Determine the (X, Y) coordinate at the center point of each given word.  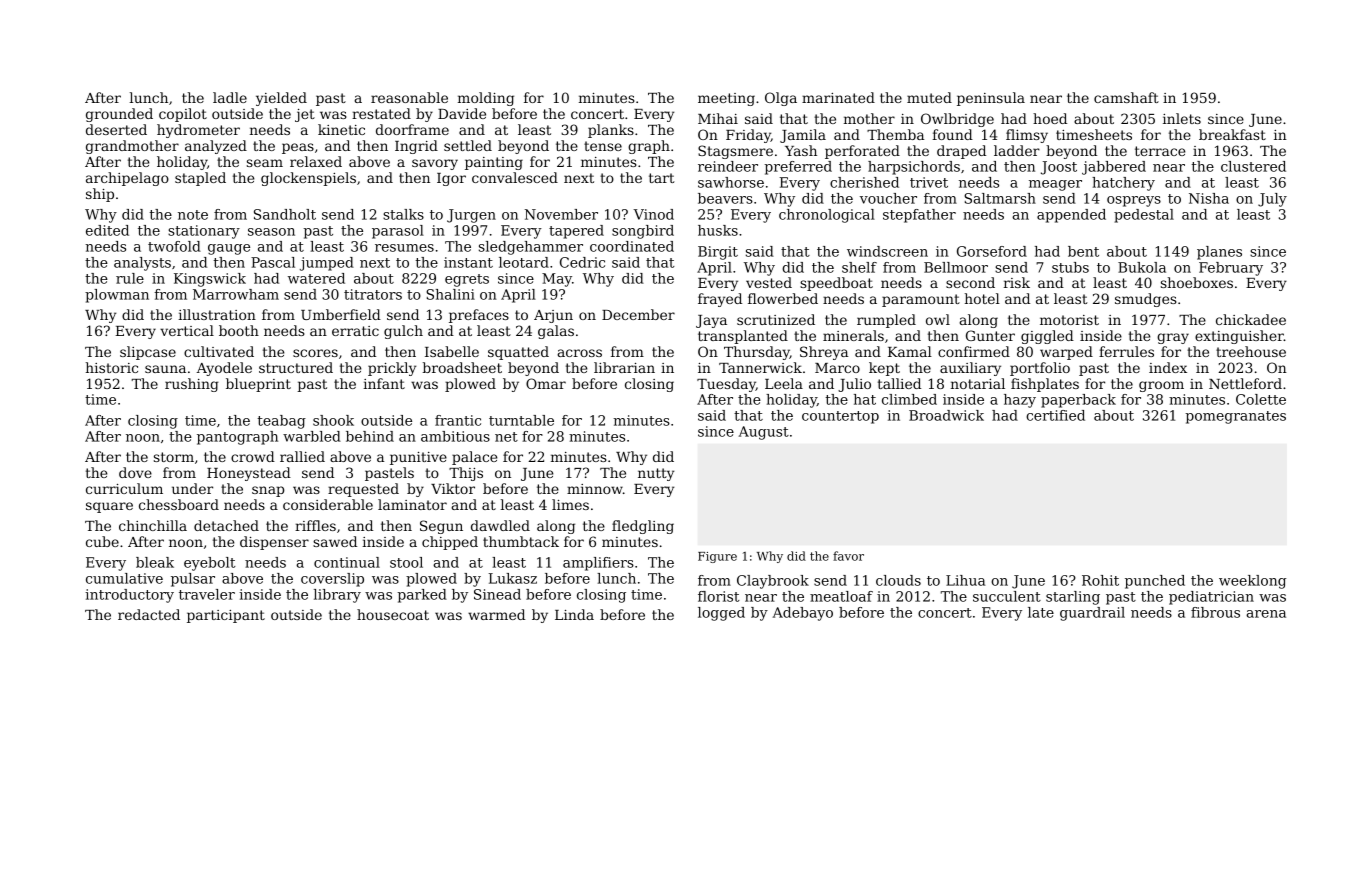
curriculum (124, 488)
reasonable (409, 97)
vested (769, 282)
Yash (801, 150)
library (337, 596)
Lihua (965, 580)
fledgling (643, 527)
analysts (142, 264)
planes (1219, 253)
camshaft (1126, 97)
